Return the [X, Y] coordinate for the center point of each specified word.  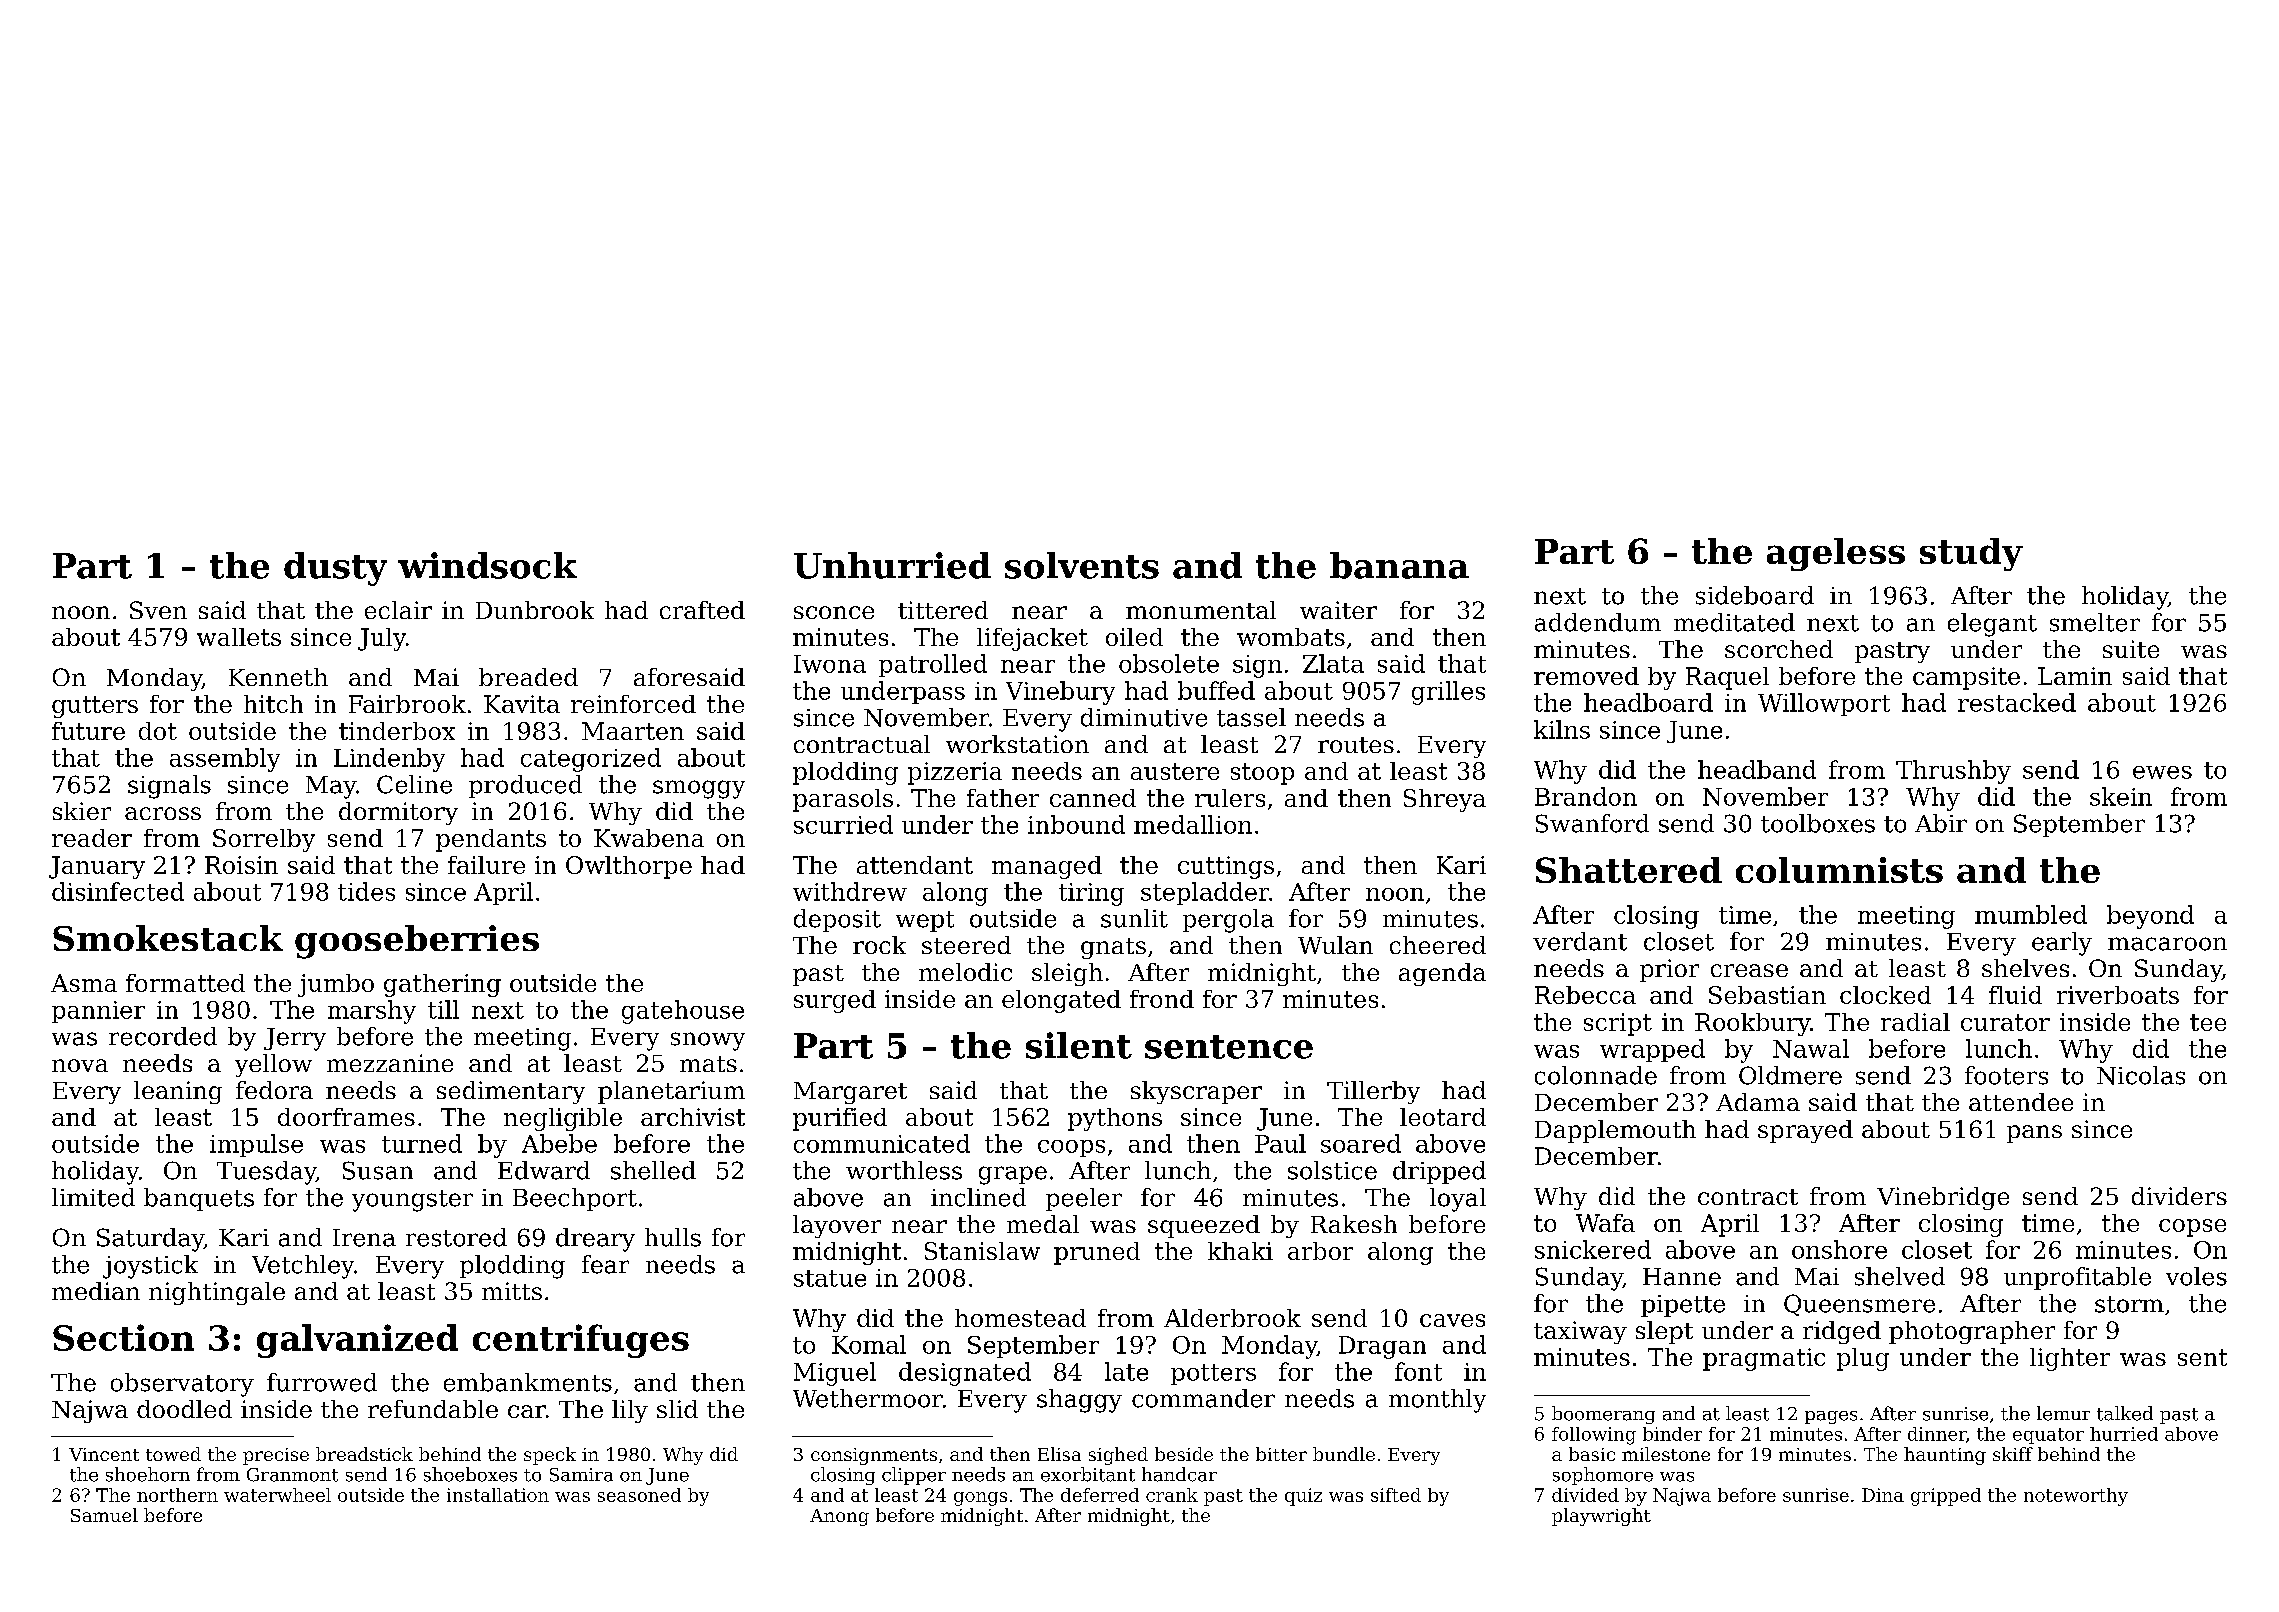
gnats [1113, 948]
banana [1399, 565]
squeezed [1204, 1226]
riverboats [2118, 995]
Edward [544, 1170]
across [163, 813]
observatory [182, 1385]
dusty [335, 569]
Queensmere [1859, 1305]
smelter [2095, 622]
